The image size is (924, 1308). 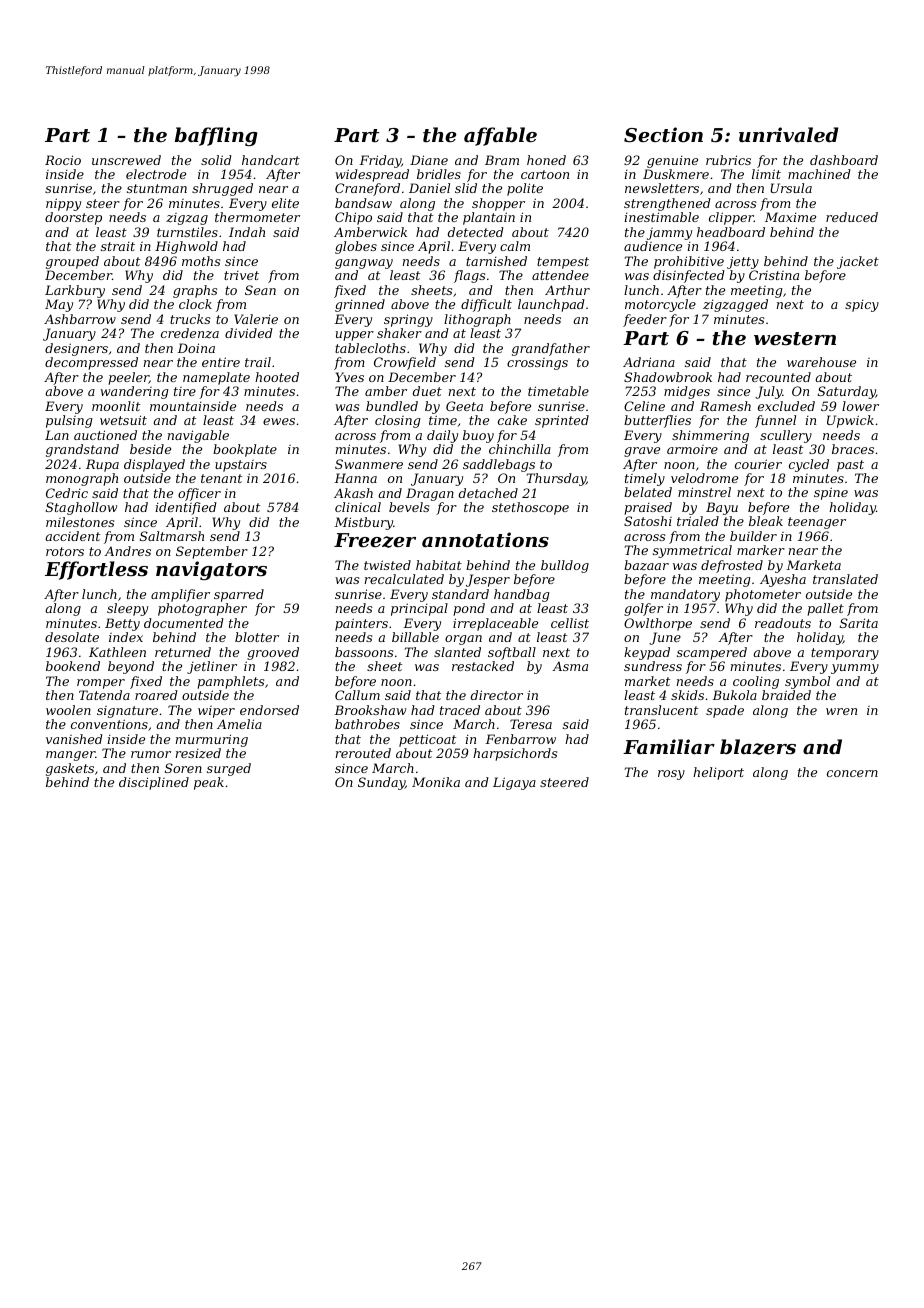 What do you see at coordinates (72, 637) in the page?
I see `desolate` at bounding box center [72, 637].
